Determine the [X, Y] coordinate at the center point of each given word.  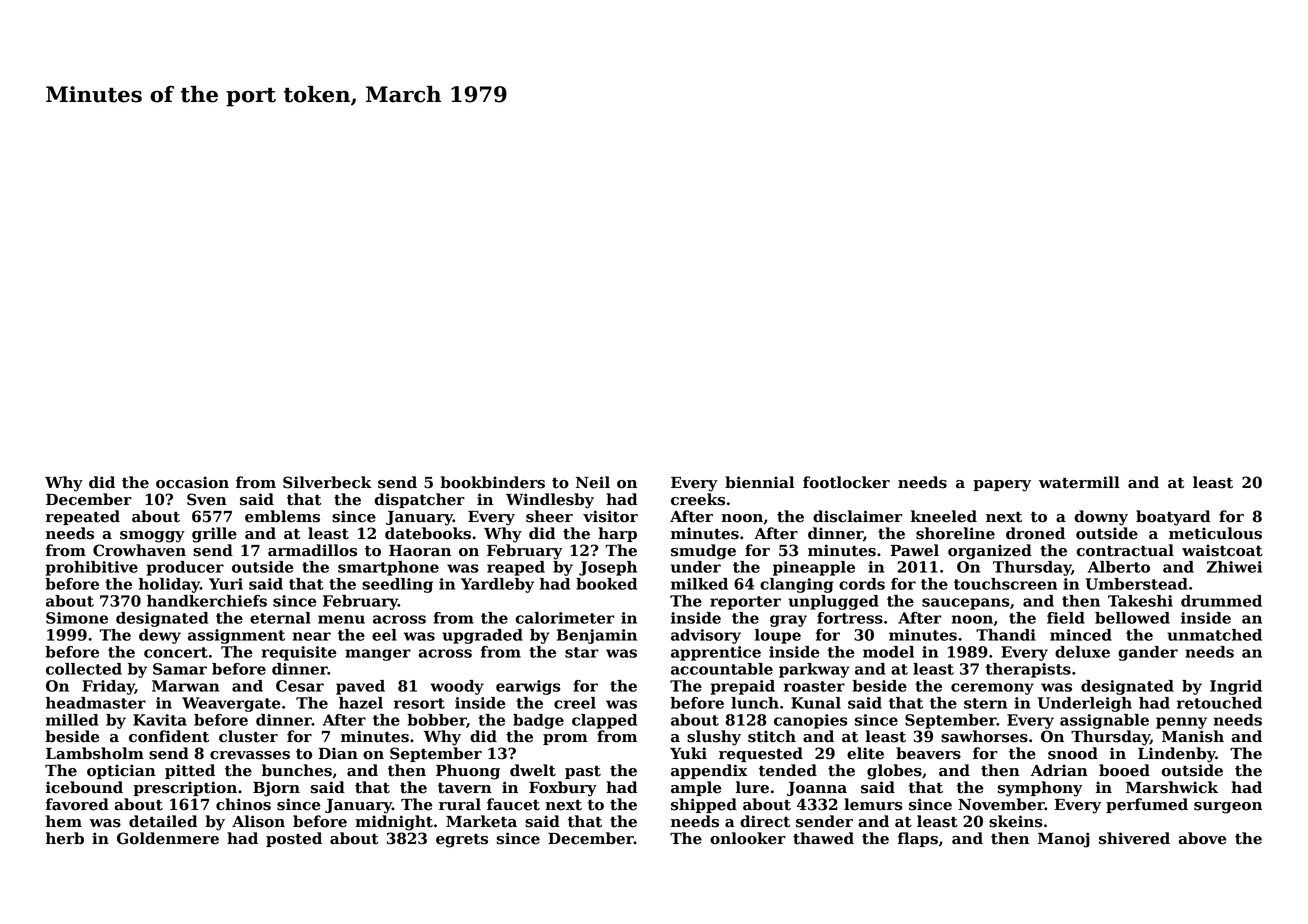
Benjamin [597, 636]
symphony [1040, 789]
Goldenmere [168, 838]
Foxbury [563, 789]
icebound [84, 787]
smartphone [388, 568]
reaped [516, 568]
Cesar [300, 686]
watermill [1079, 482]
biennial [759, 482]
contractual [1125, 550]
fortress [850, 618]
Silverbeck [327, 482]
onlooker [748, 838]
